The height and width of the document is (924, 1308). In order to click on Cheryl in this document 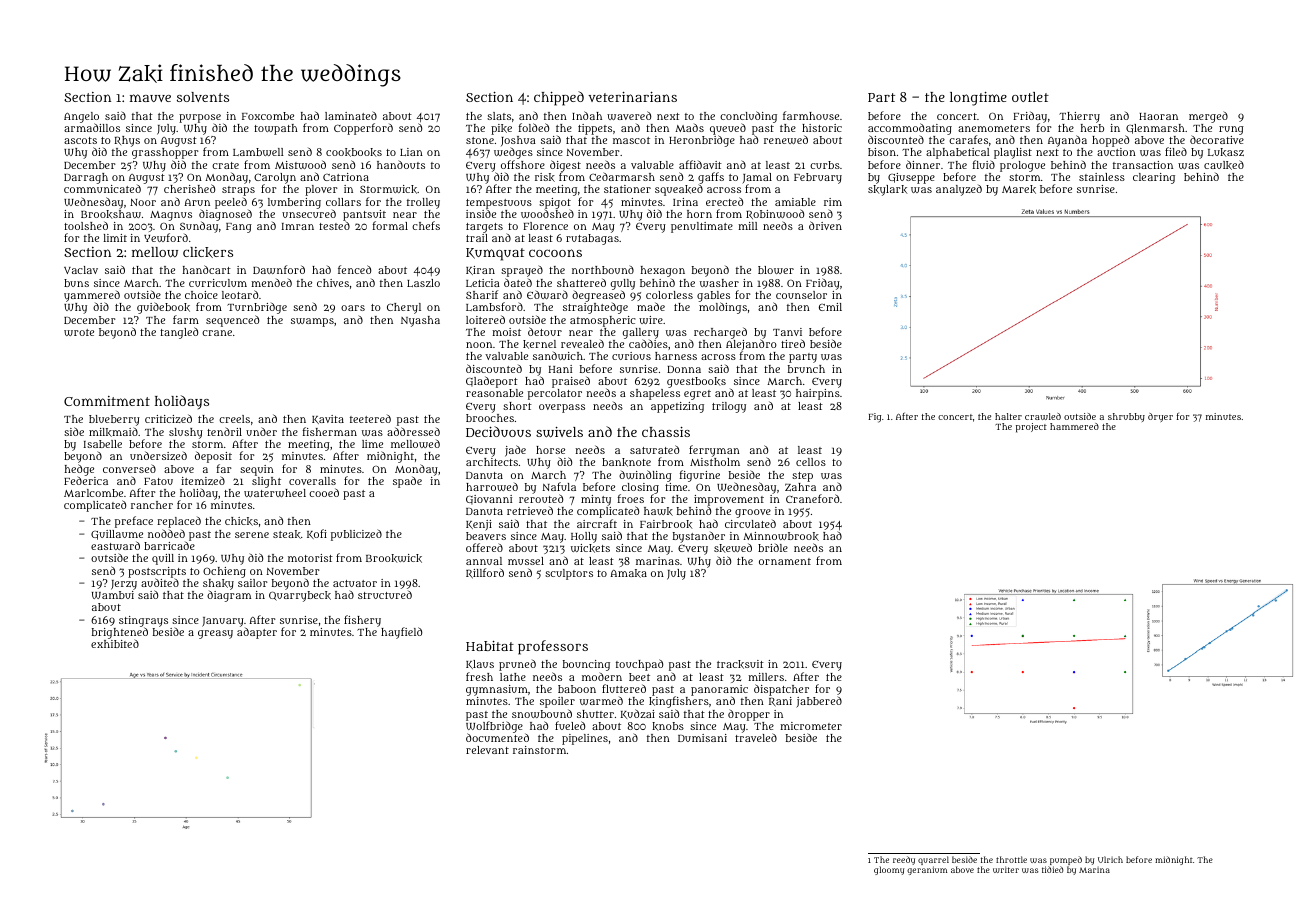, I will do `click(404, 308)`.
